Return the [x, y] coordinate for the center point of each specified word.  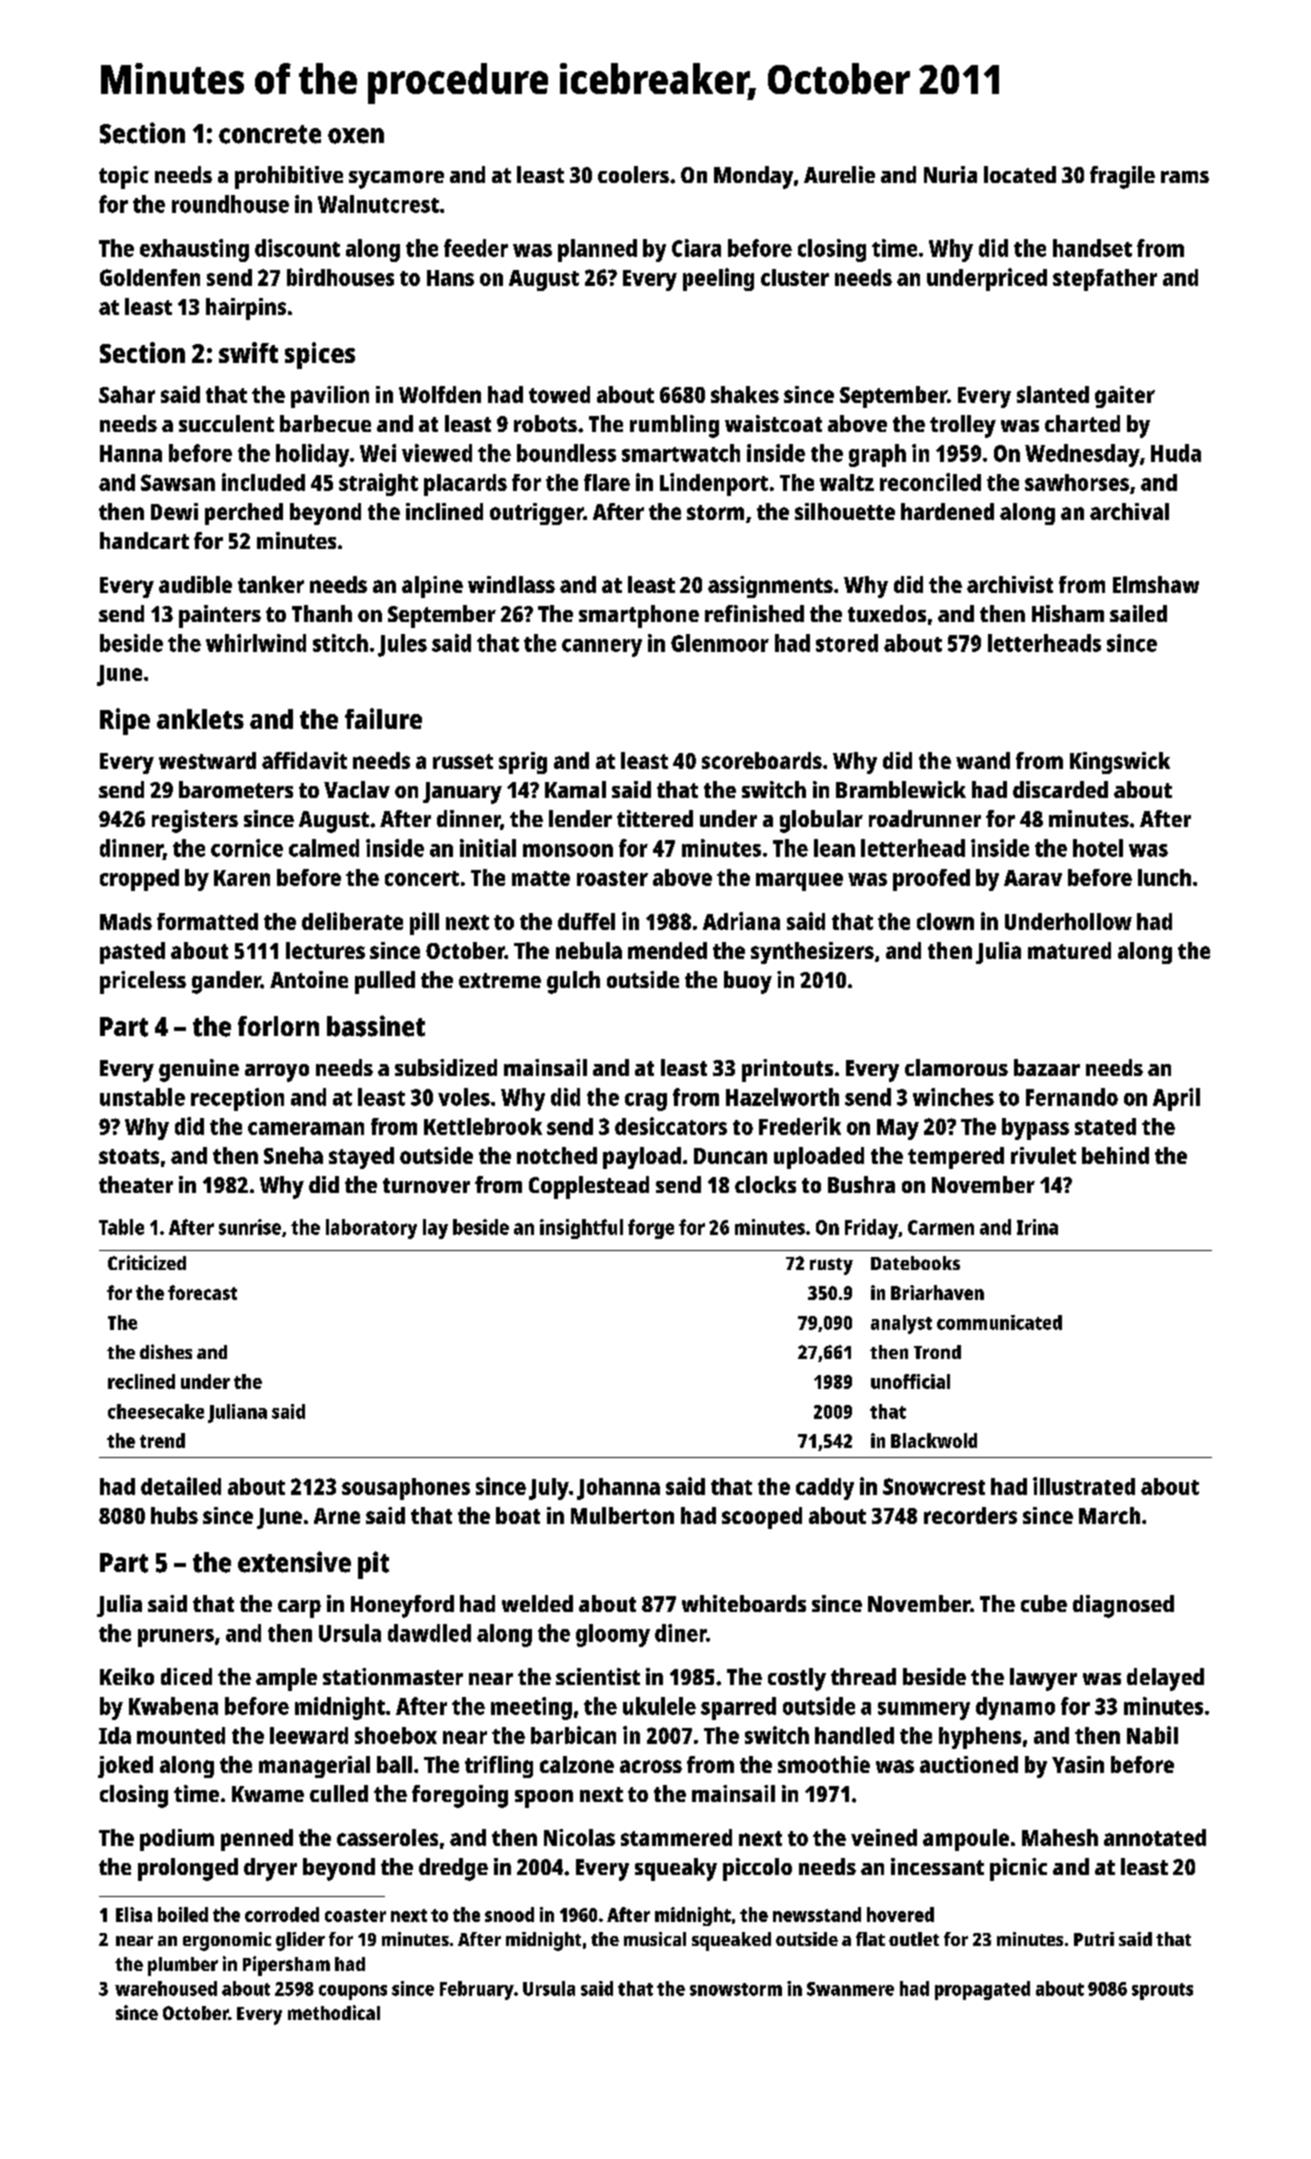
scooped [762, 1518]
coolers [633, 174]
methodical [334, 2012]
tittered [655, 818]
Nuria [950, 174]
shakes [745, 394]
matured [1069, 950]
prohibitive [289, 177]
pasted [132, 953]
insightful [581, 1229]
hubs [174, 1515]
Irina [1037, 1227]
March [1109, 1515]
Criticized [147, 1262]
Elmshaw [1156, 584]
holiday [312, 455]
